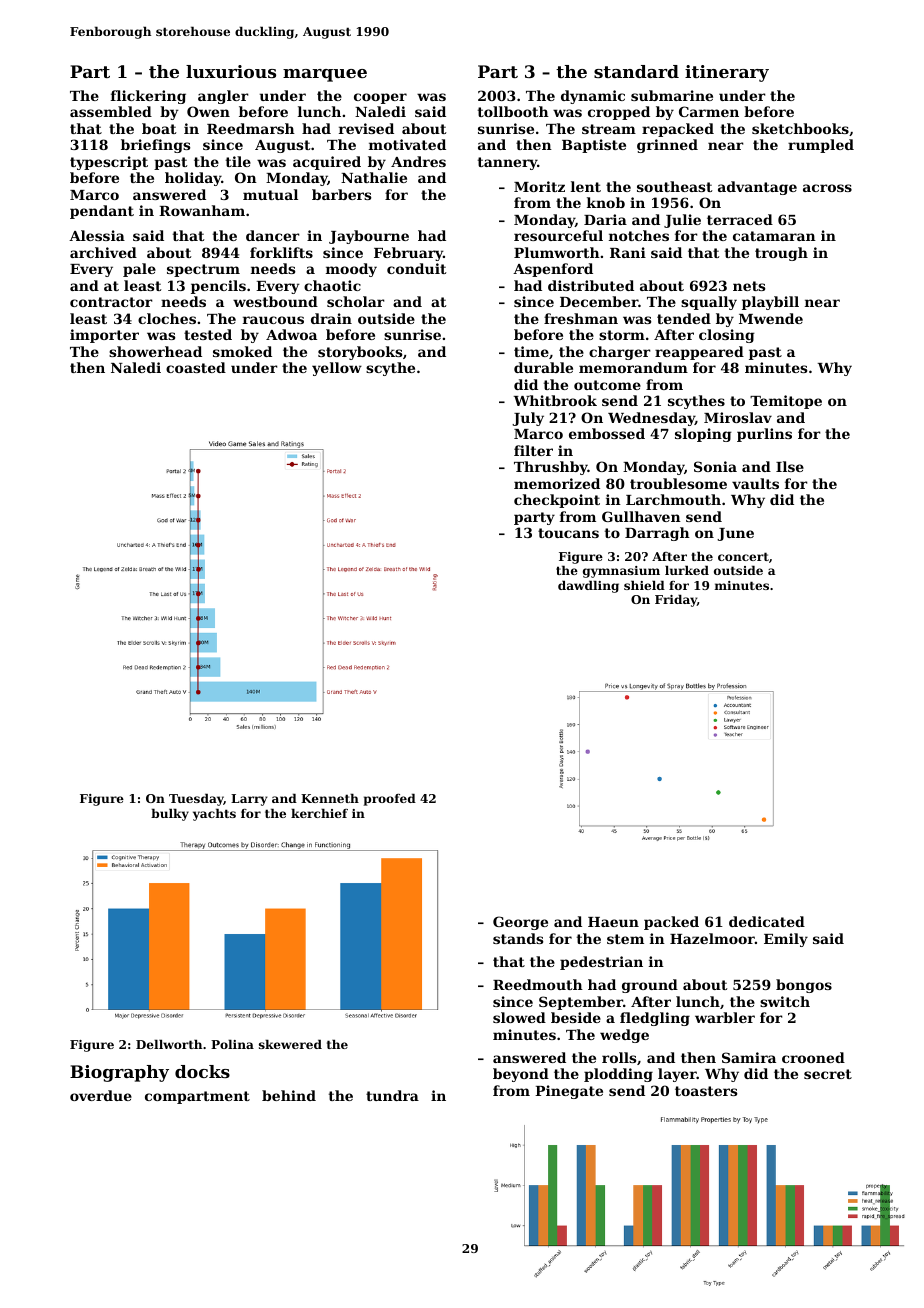  I want to click on yachts, so click(214, 814).
